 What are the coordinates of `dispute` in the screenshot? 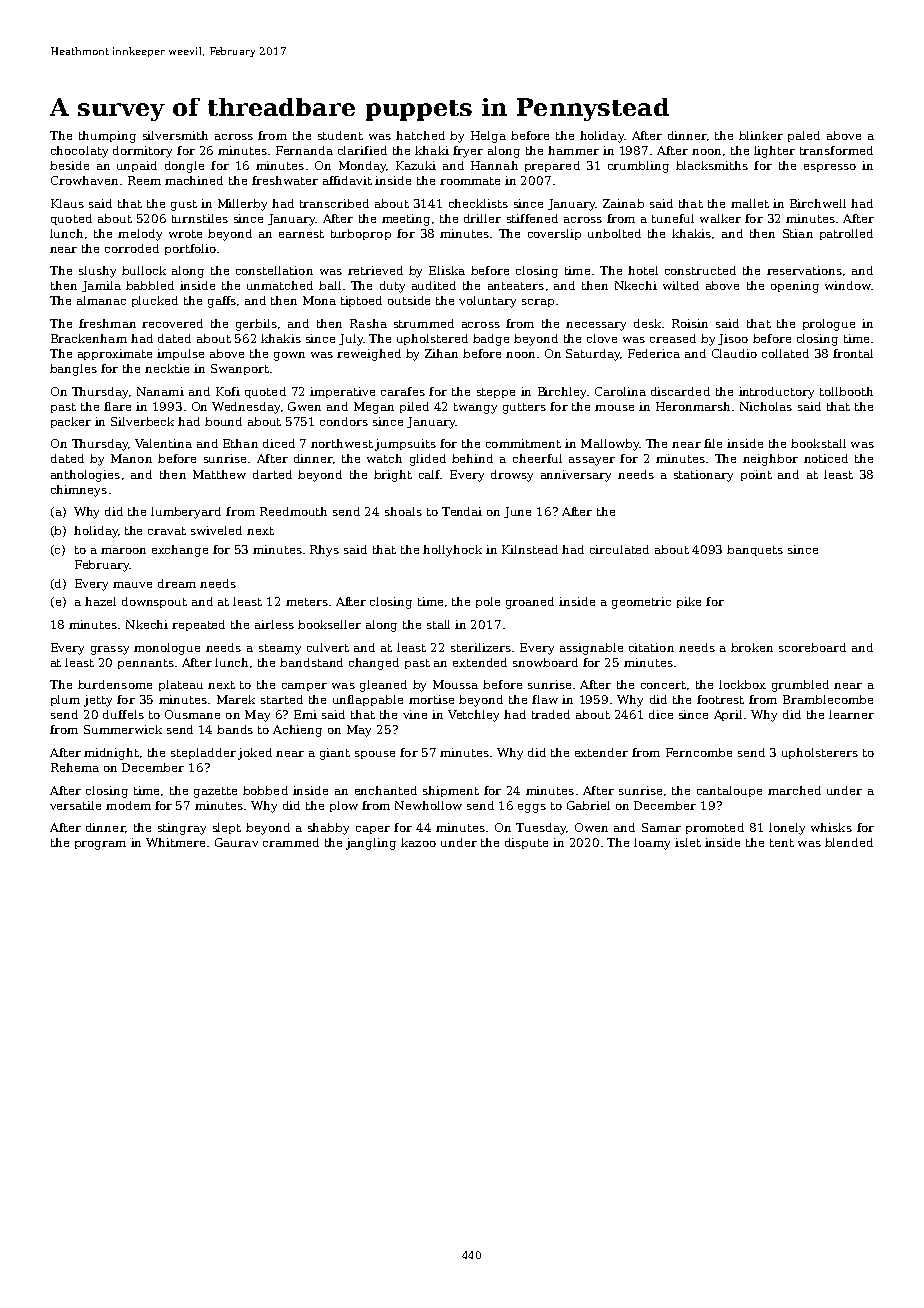 It's located at (526, 843).
